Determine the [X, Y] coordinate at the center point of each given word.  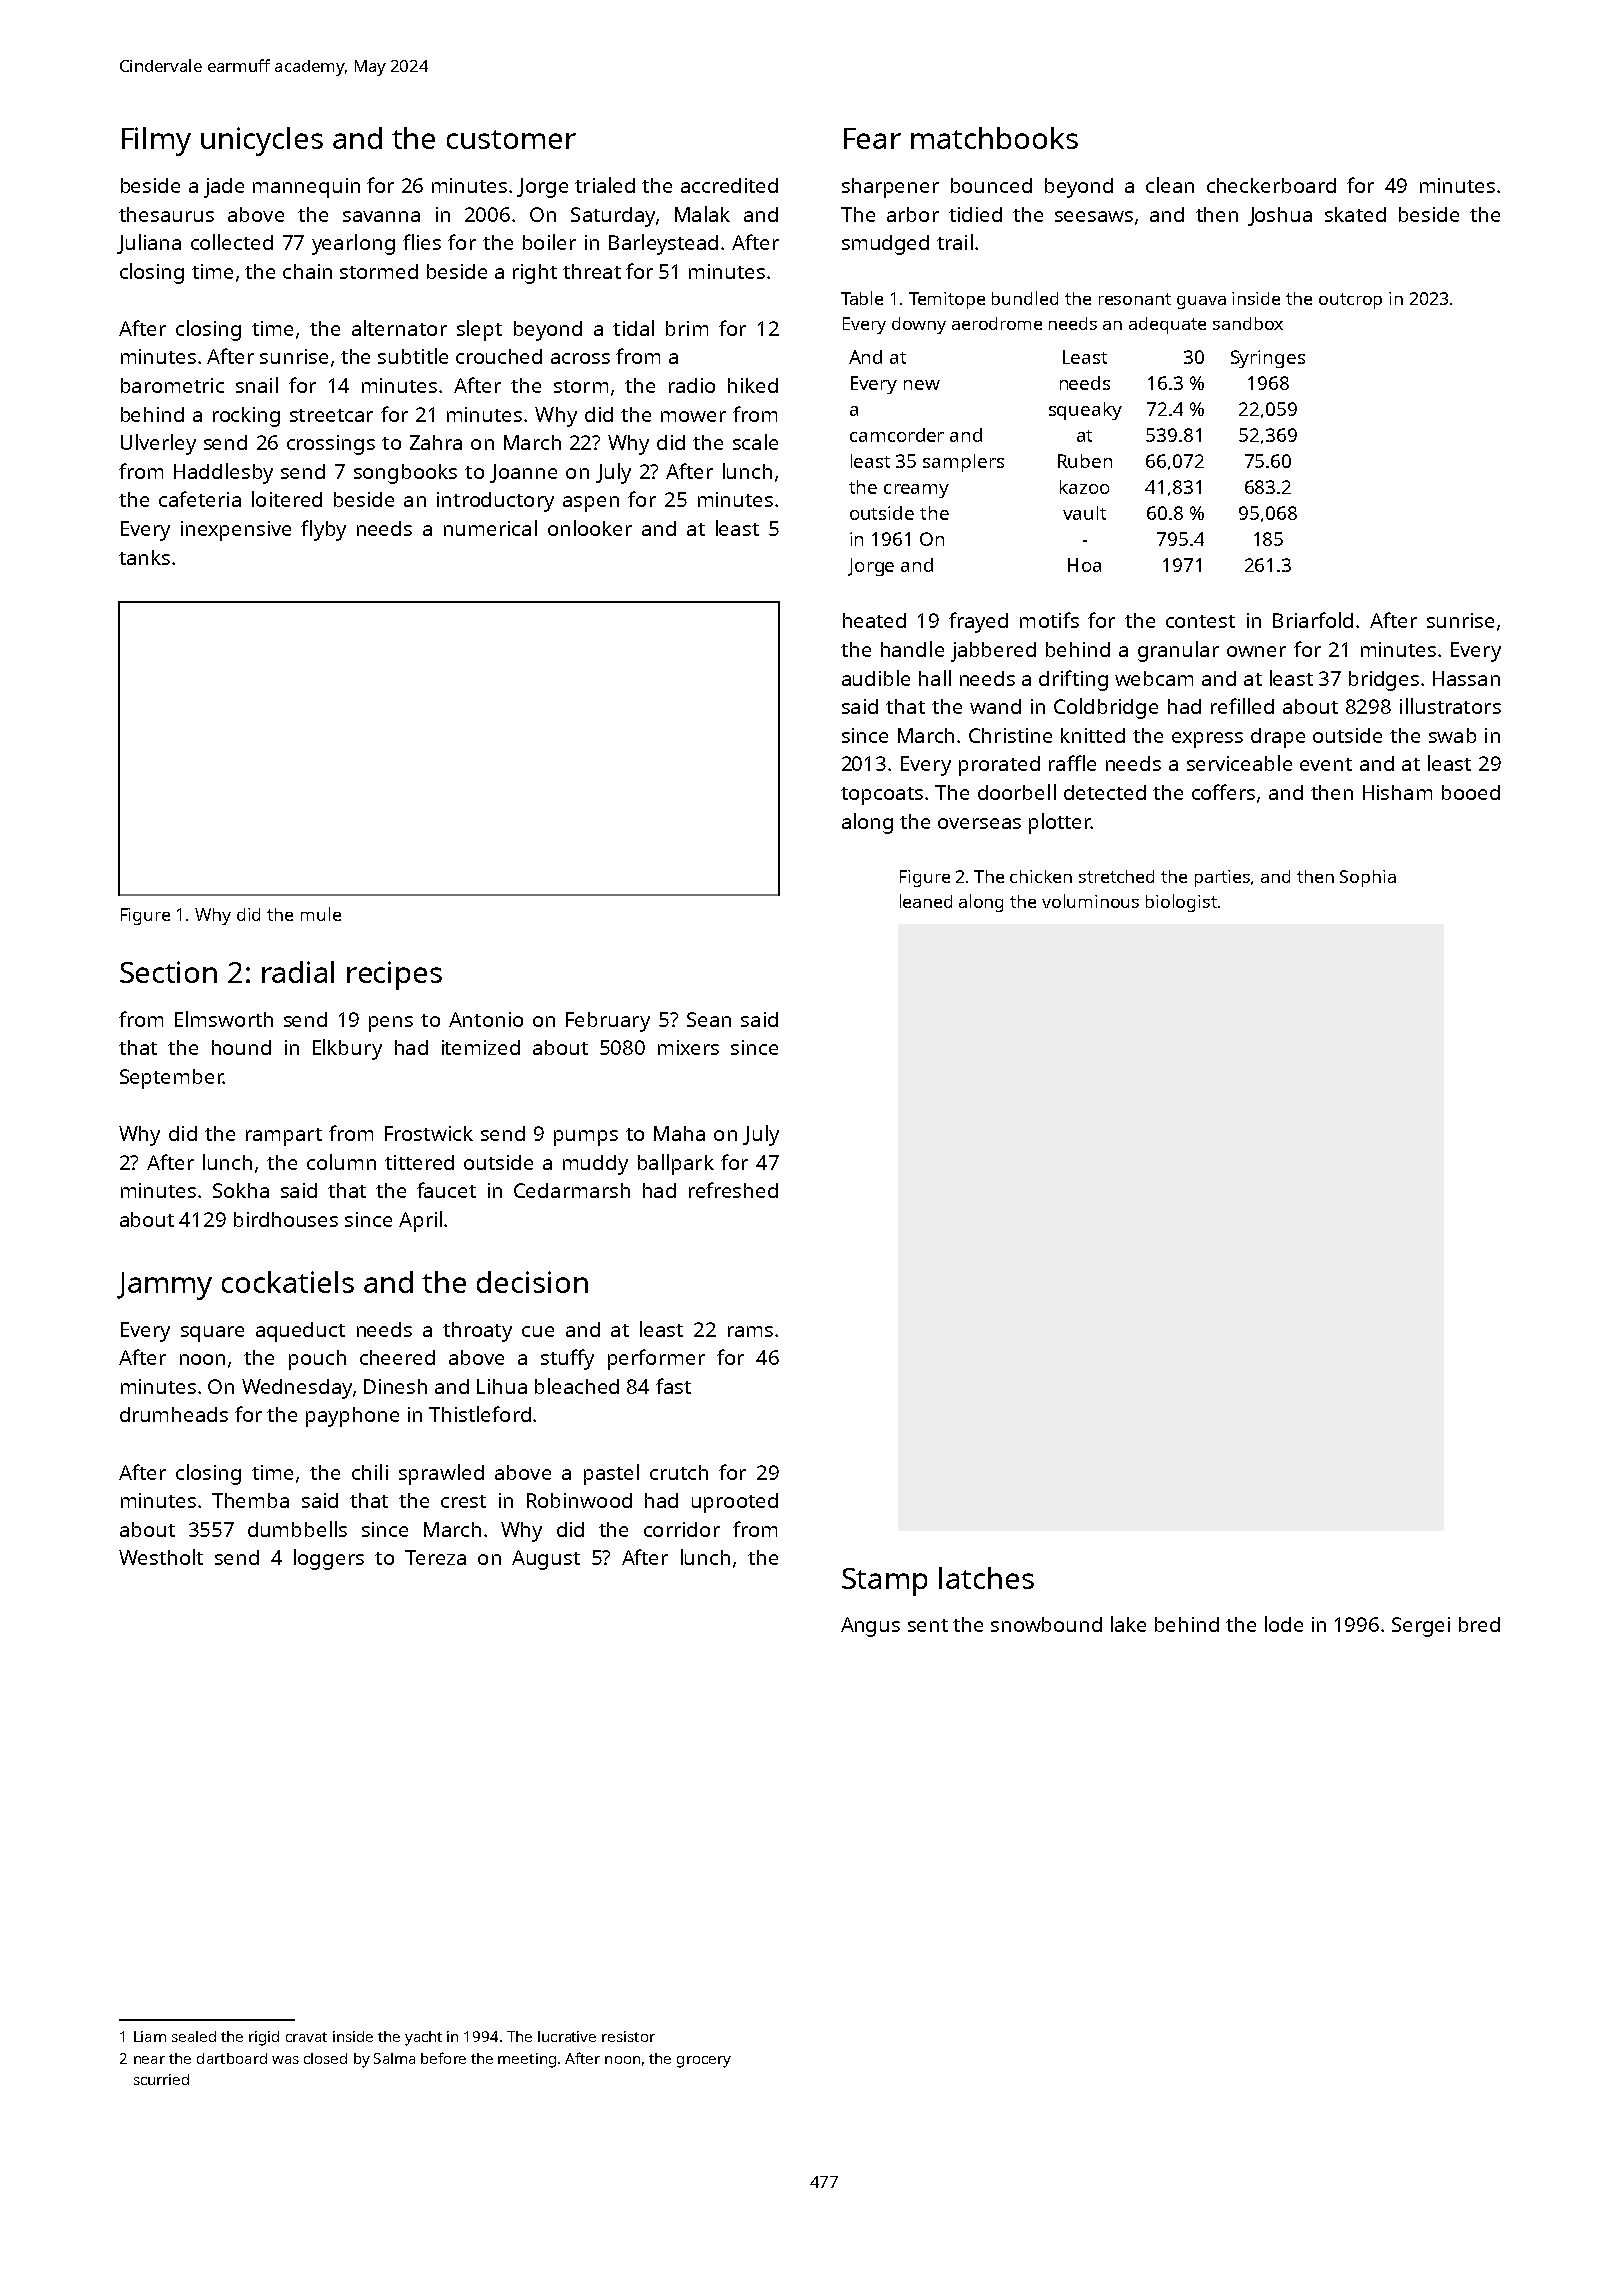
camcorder [897, 435]
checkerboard [1271, 185]
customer [511, 139]
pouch [317, 1360]
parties [1222, 878]
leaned [926, 901]
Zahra [436, 442]
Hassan [1466, 678]
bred [1479, 1624]
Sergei [1421, 1627]
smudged [885, 245]
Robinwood [579, 1500]
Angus [870, 1627]
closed [325, 2058]
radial [298, 972]
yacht [423, 2038]
